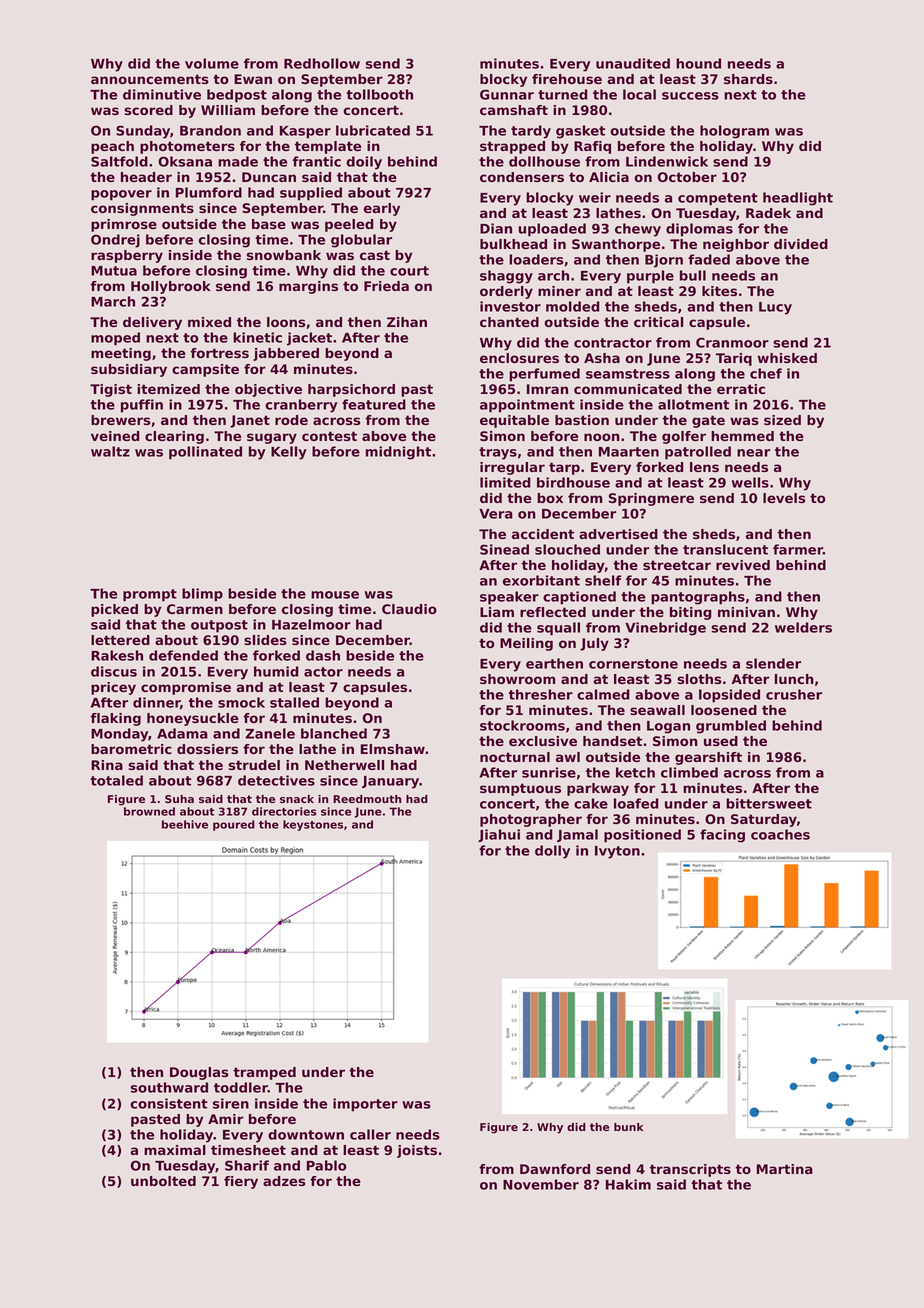  I want to click on campsite, so click(205, 370).
